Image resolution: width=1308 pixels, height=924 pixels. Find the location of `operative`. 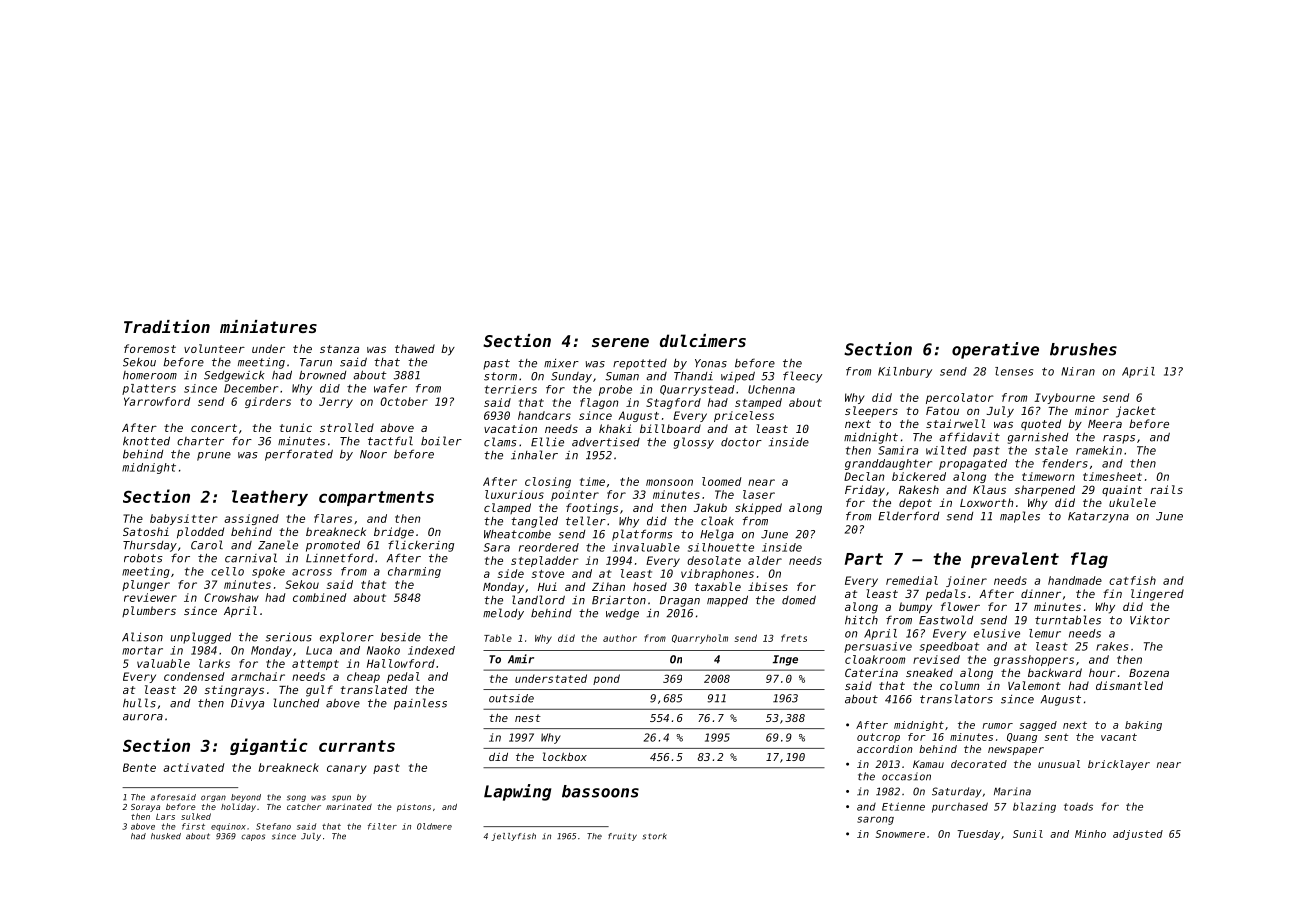

operative is located at coordinates (995, 350).
